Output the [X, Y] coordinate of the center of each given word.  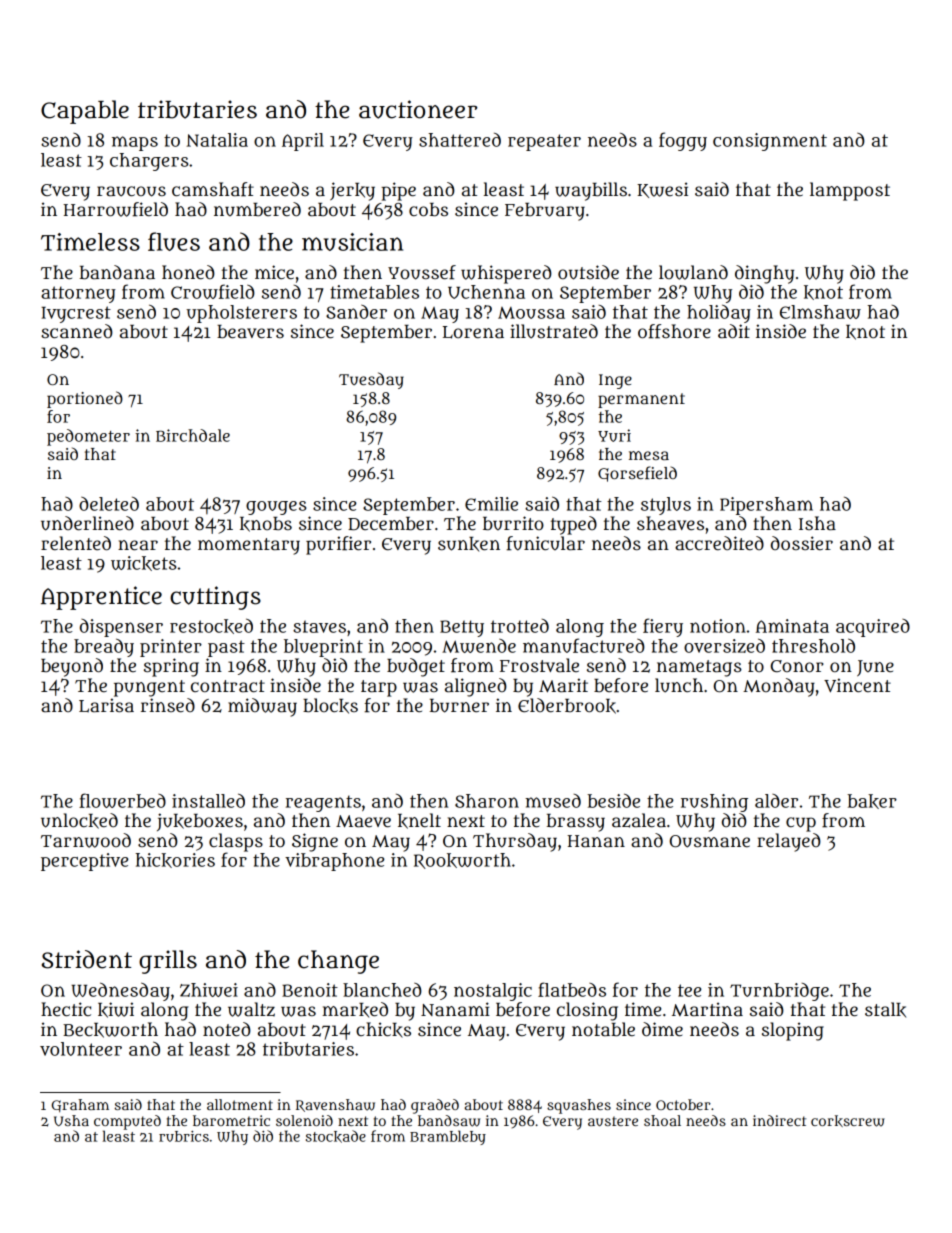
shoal [662, 1120]
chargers [149, 162]
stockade [336, 1136]
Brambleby [448, 1137]
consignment [770, 142]
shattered [460, 140]
